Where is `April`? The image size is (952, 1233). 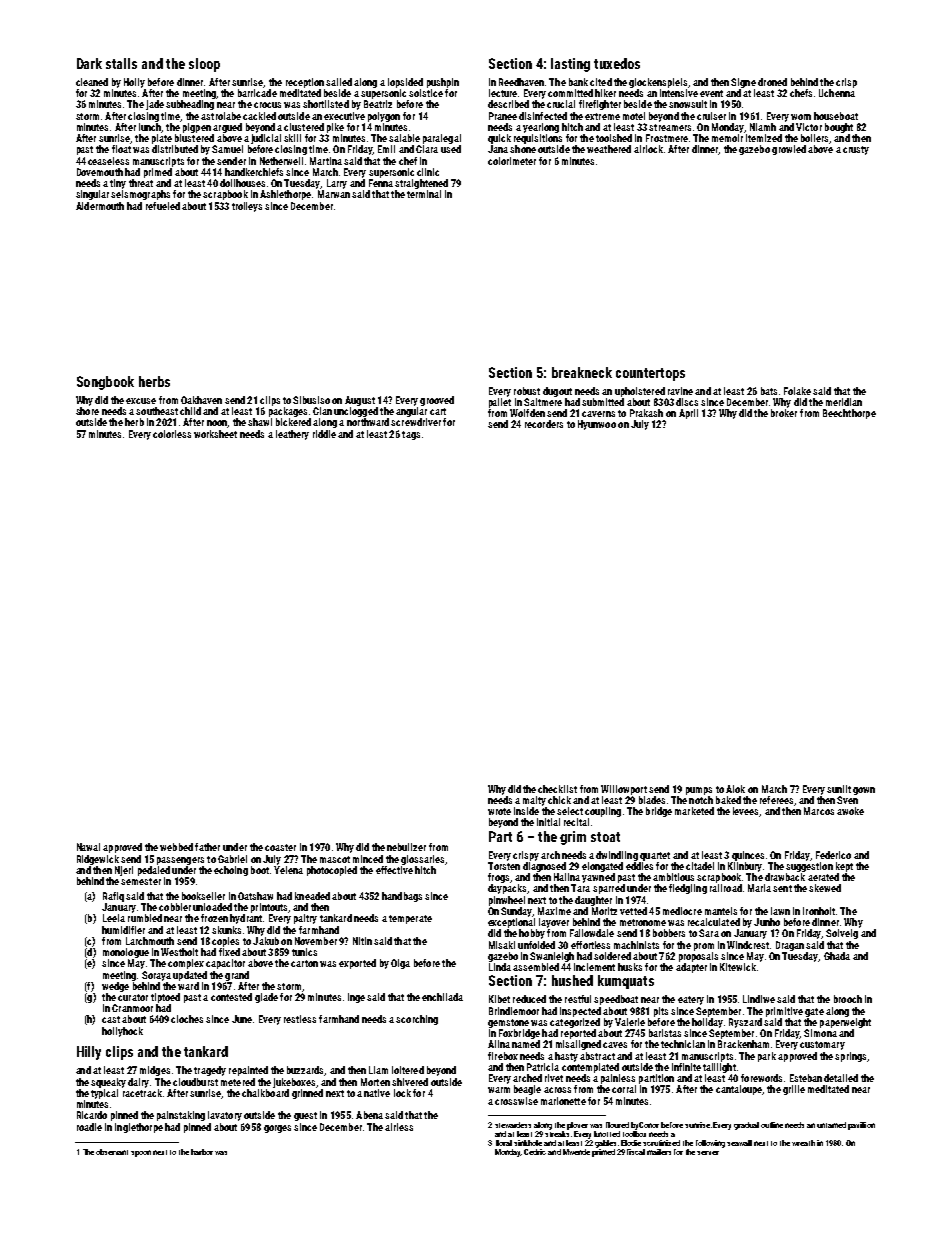
April is located at coordinates (688, 414).
